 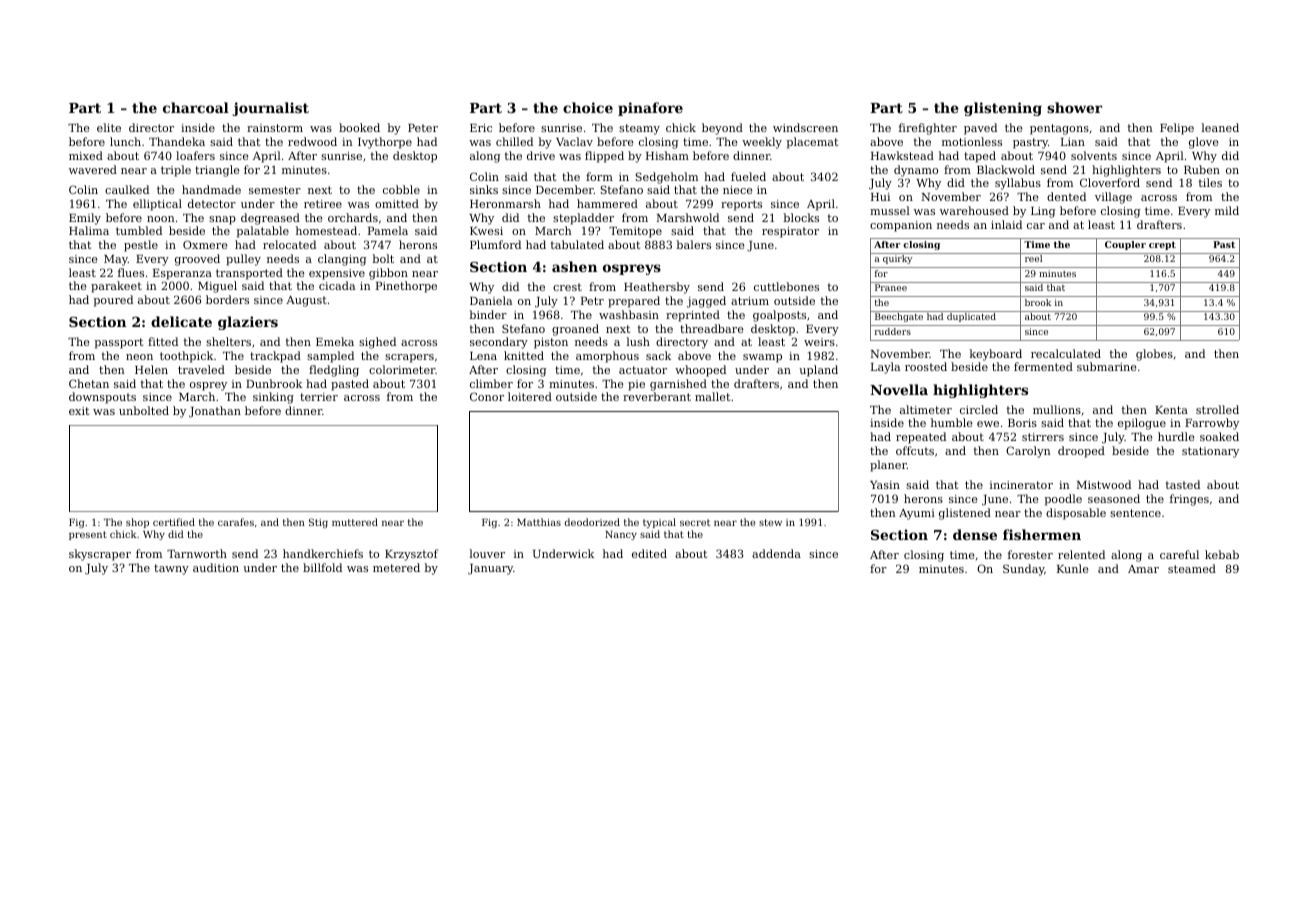 What do you see at coordinates (639, 129) in the screenshot?
I see `steamy` at bounding box center [639, 129].
